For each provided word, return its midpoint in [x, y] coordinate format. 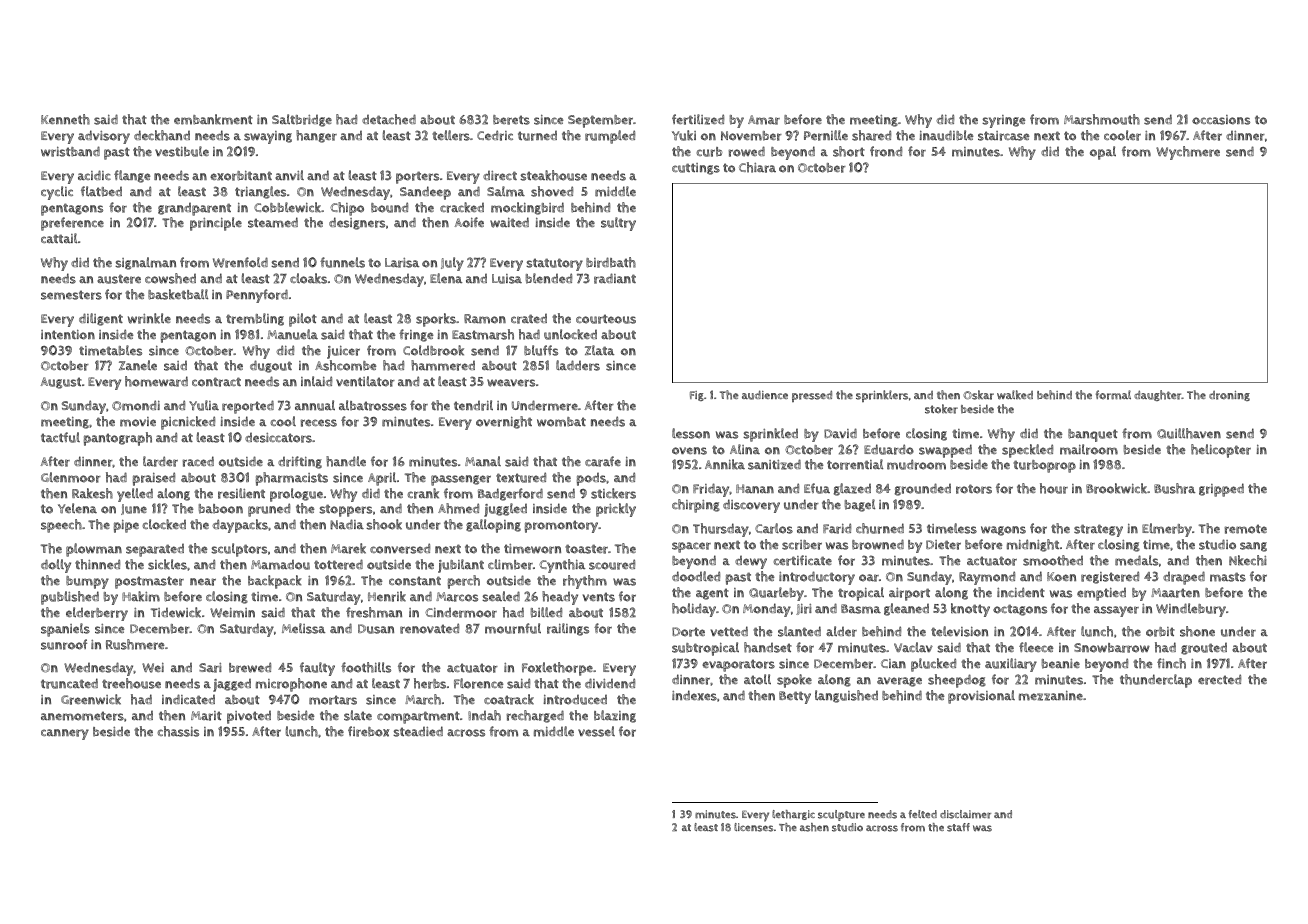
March [423, 699]
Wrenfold [240, 262]
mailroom [1089, 449]
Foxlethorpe [557, 669]
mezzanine [1051, 696]
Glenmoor [71, 477]
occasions [1221, 120]
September [600, 121]
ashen [814, 827]
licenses [753, 827]
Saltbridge [302, 120]
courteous [606, 319]
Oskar [978, 395]
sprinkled [770, 435]
